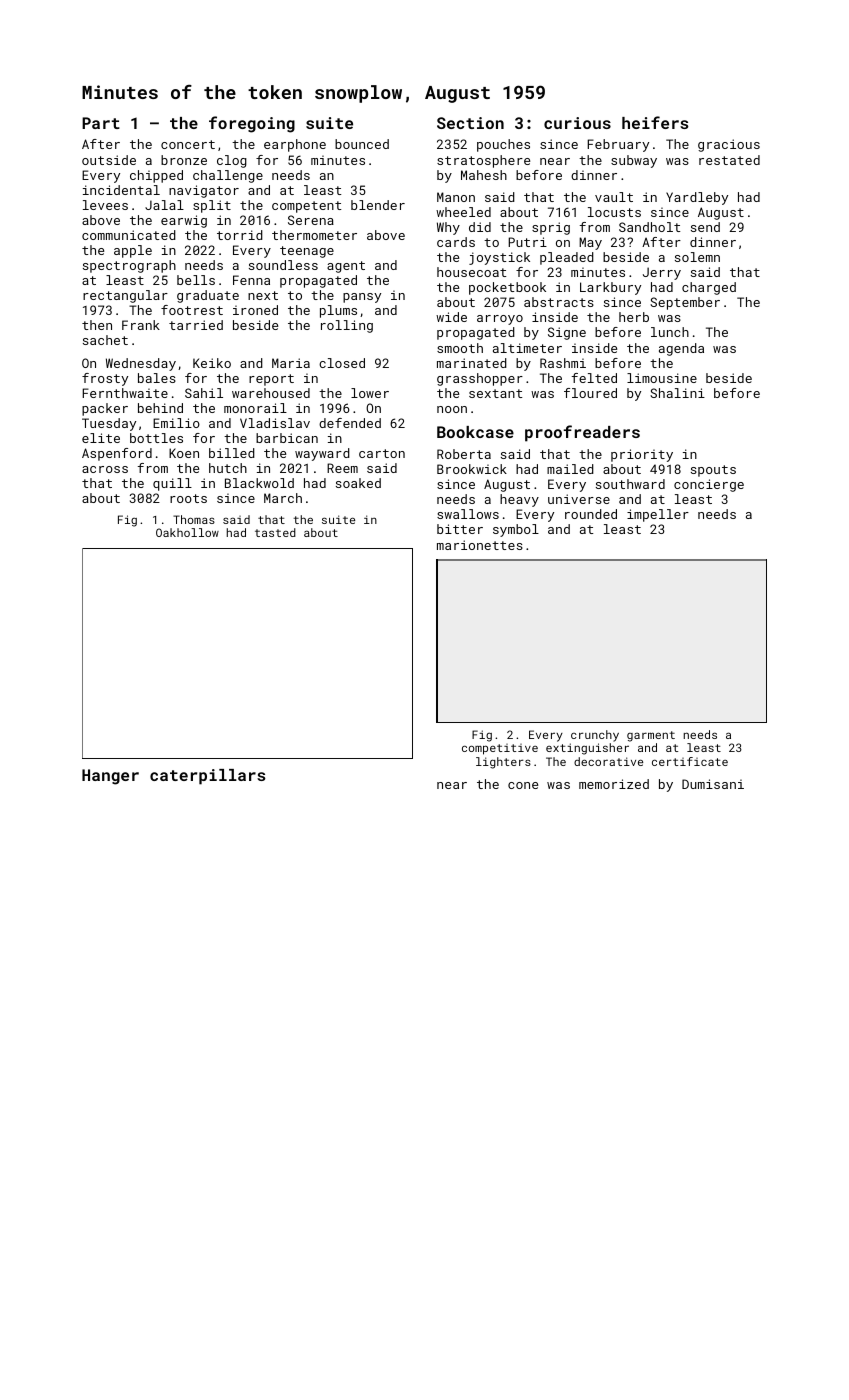 The image size is (849, 1400). I want to click on smooth, so click(460, 348).
